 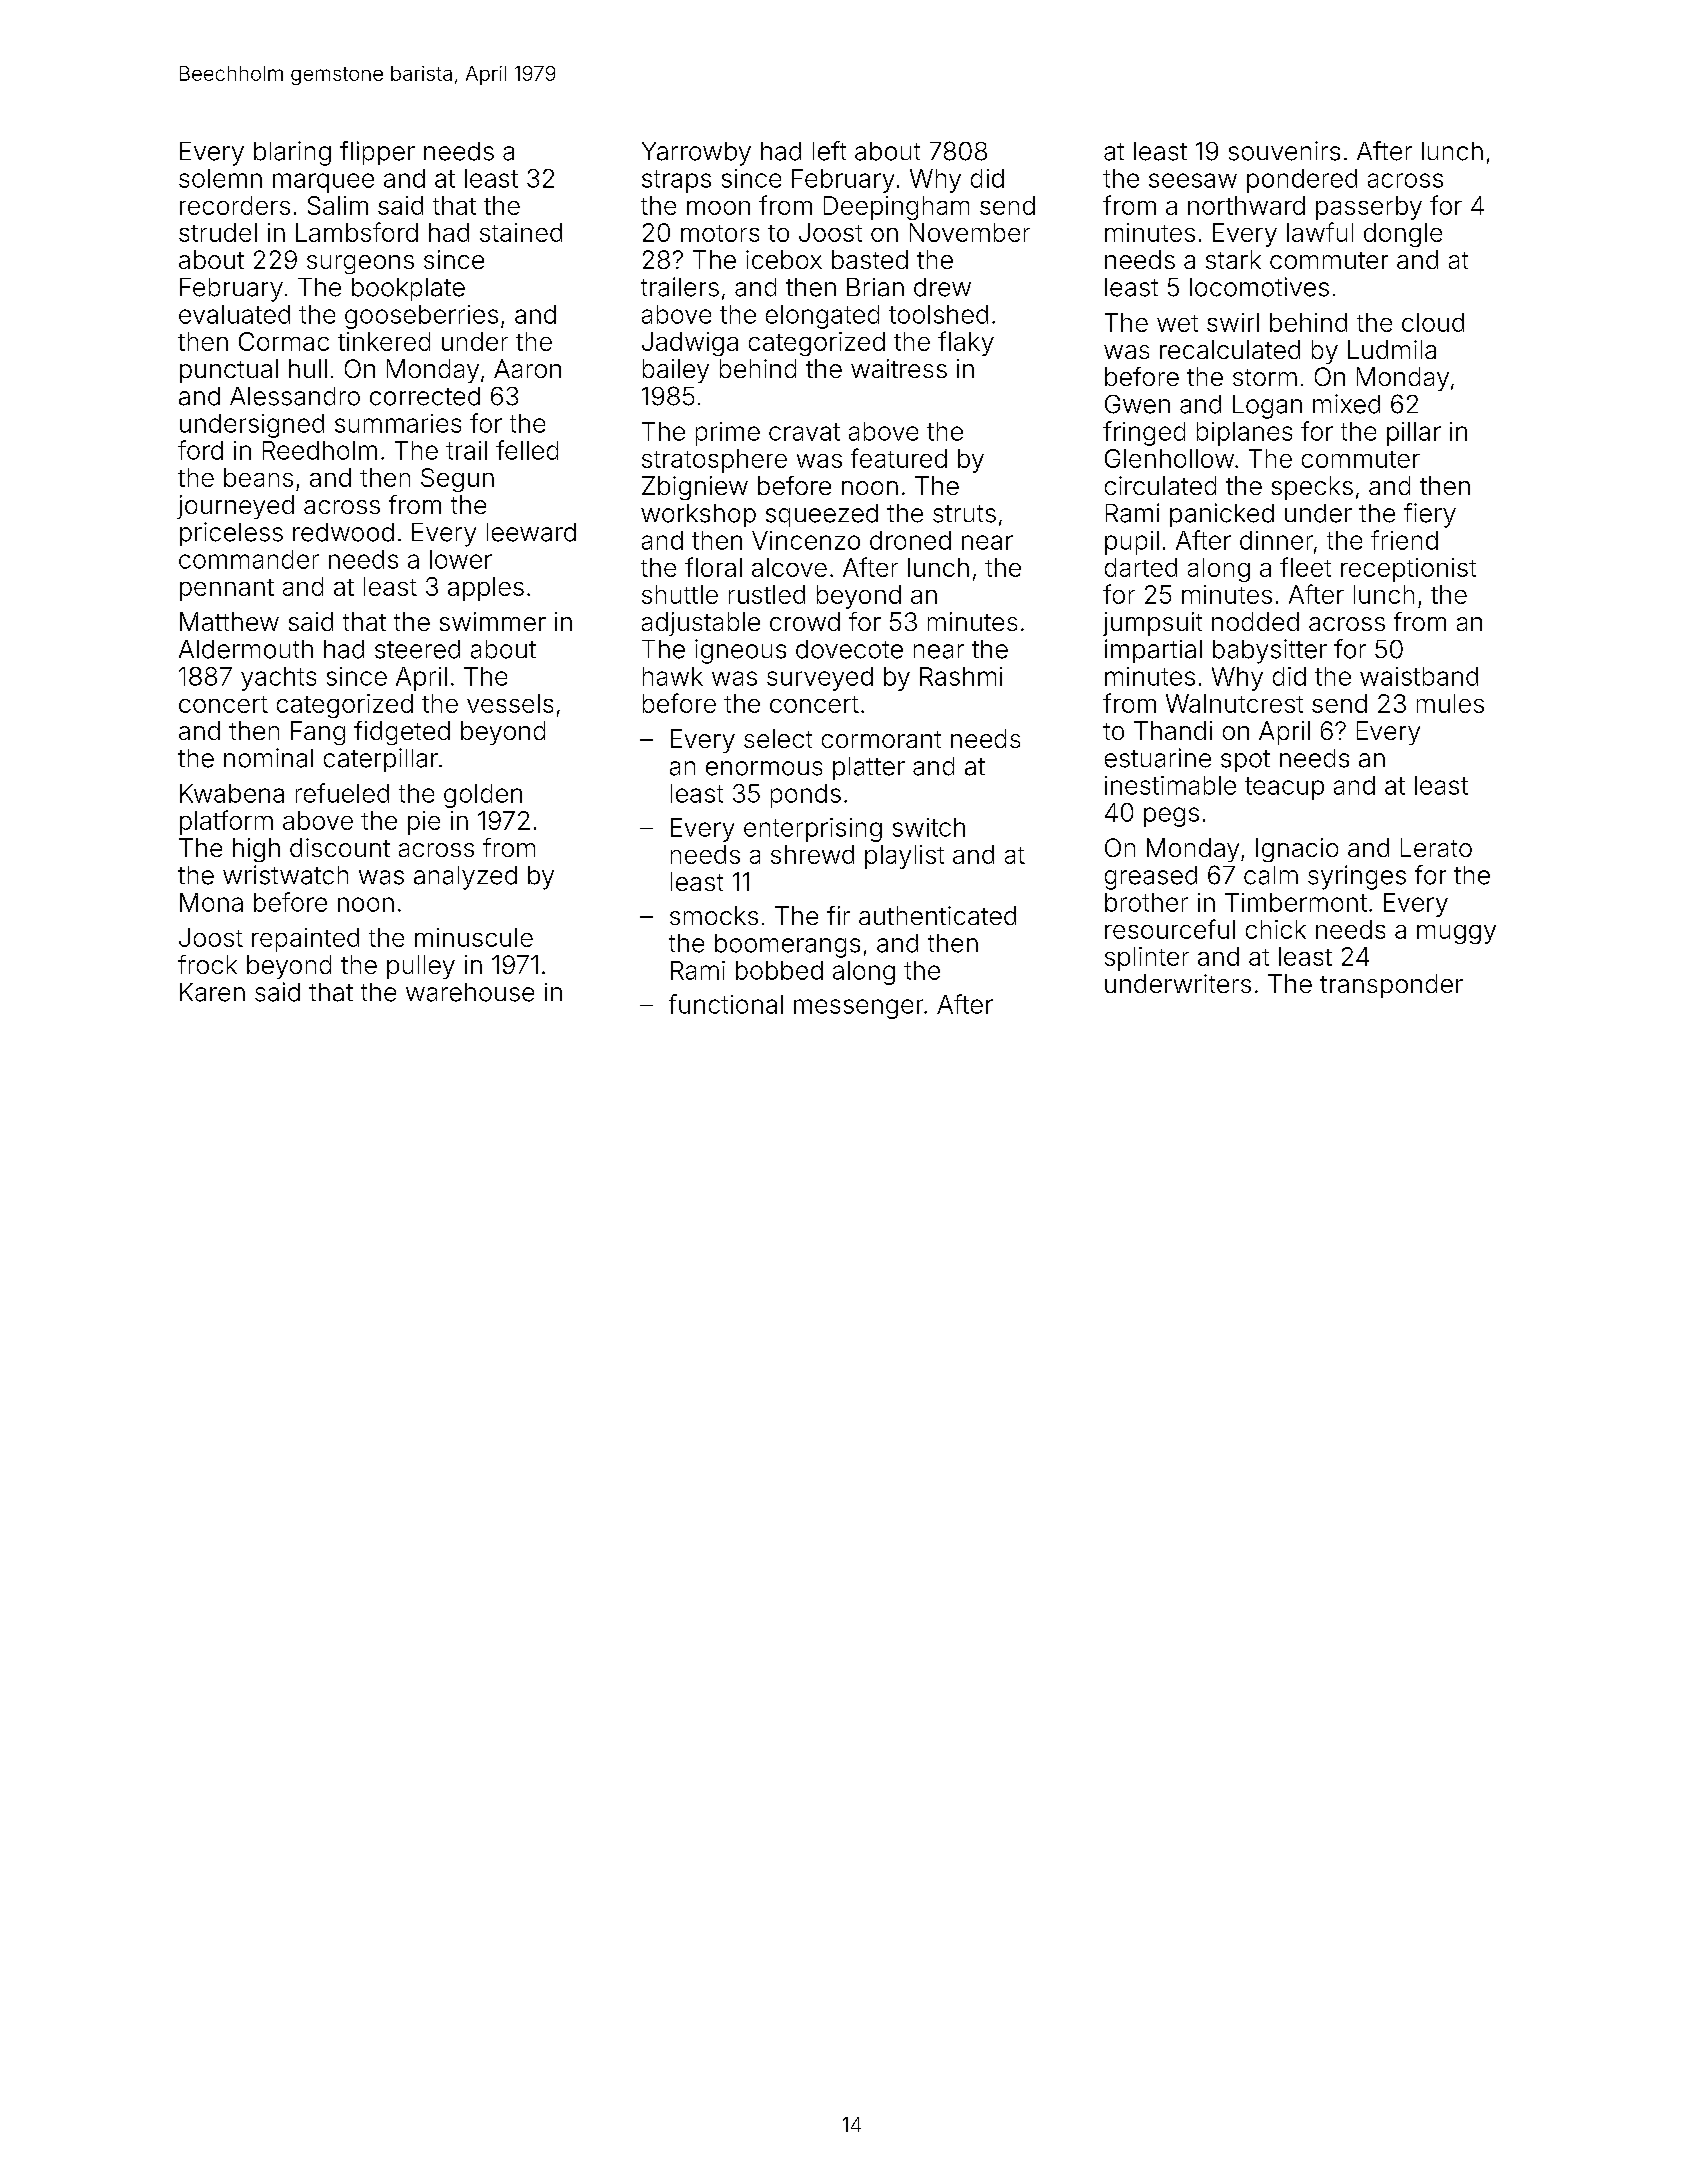 What do you see at coordinates (899, 458) in the screenshot?
I see `featured` at bounding box center [899, 458].
